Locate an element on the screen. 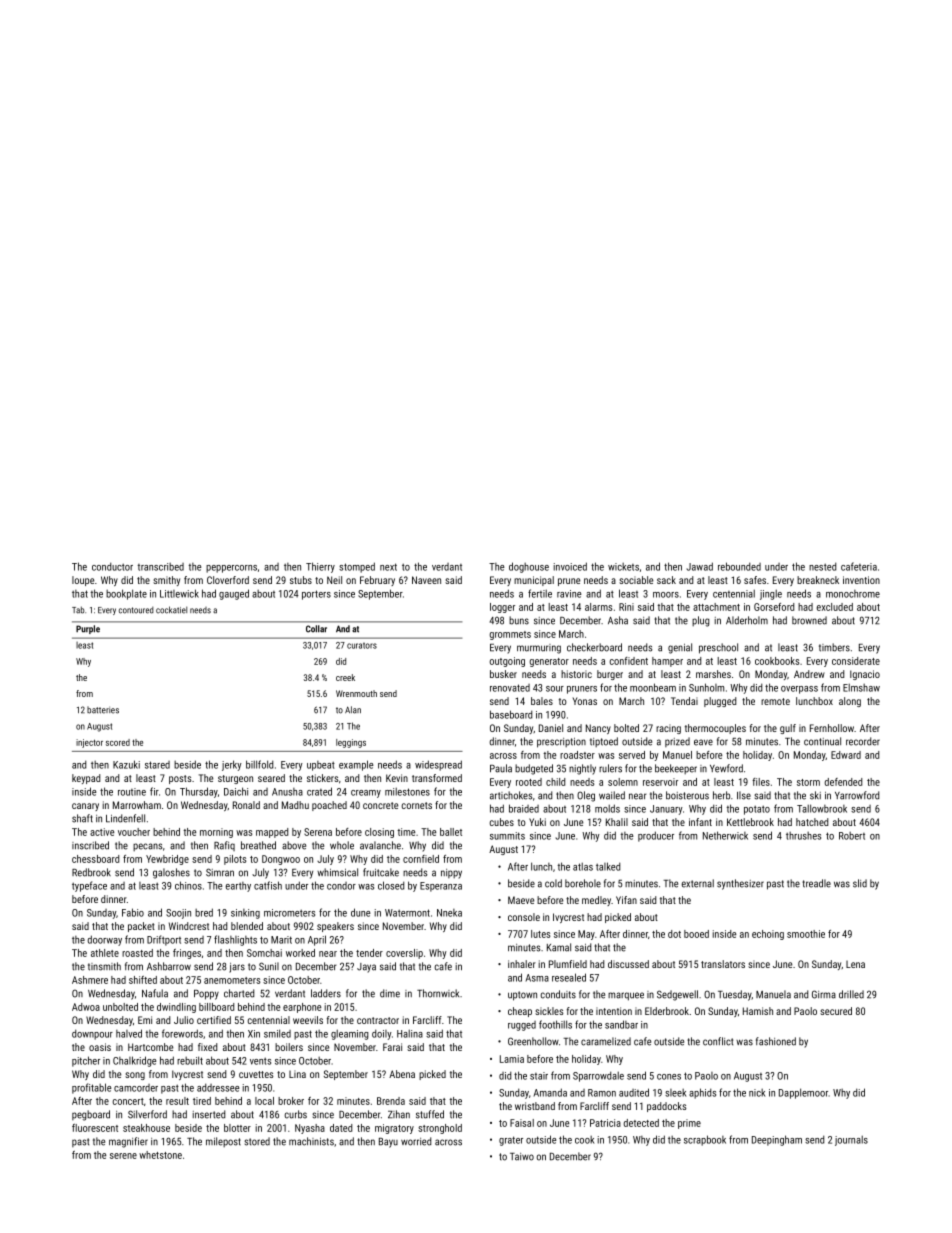  doghouse is located at coordinates (529, 567).
